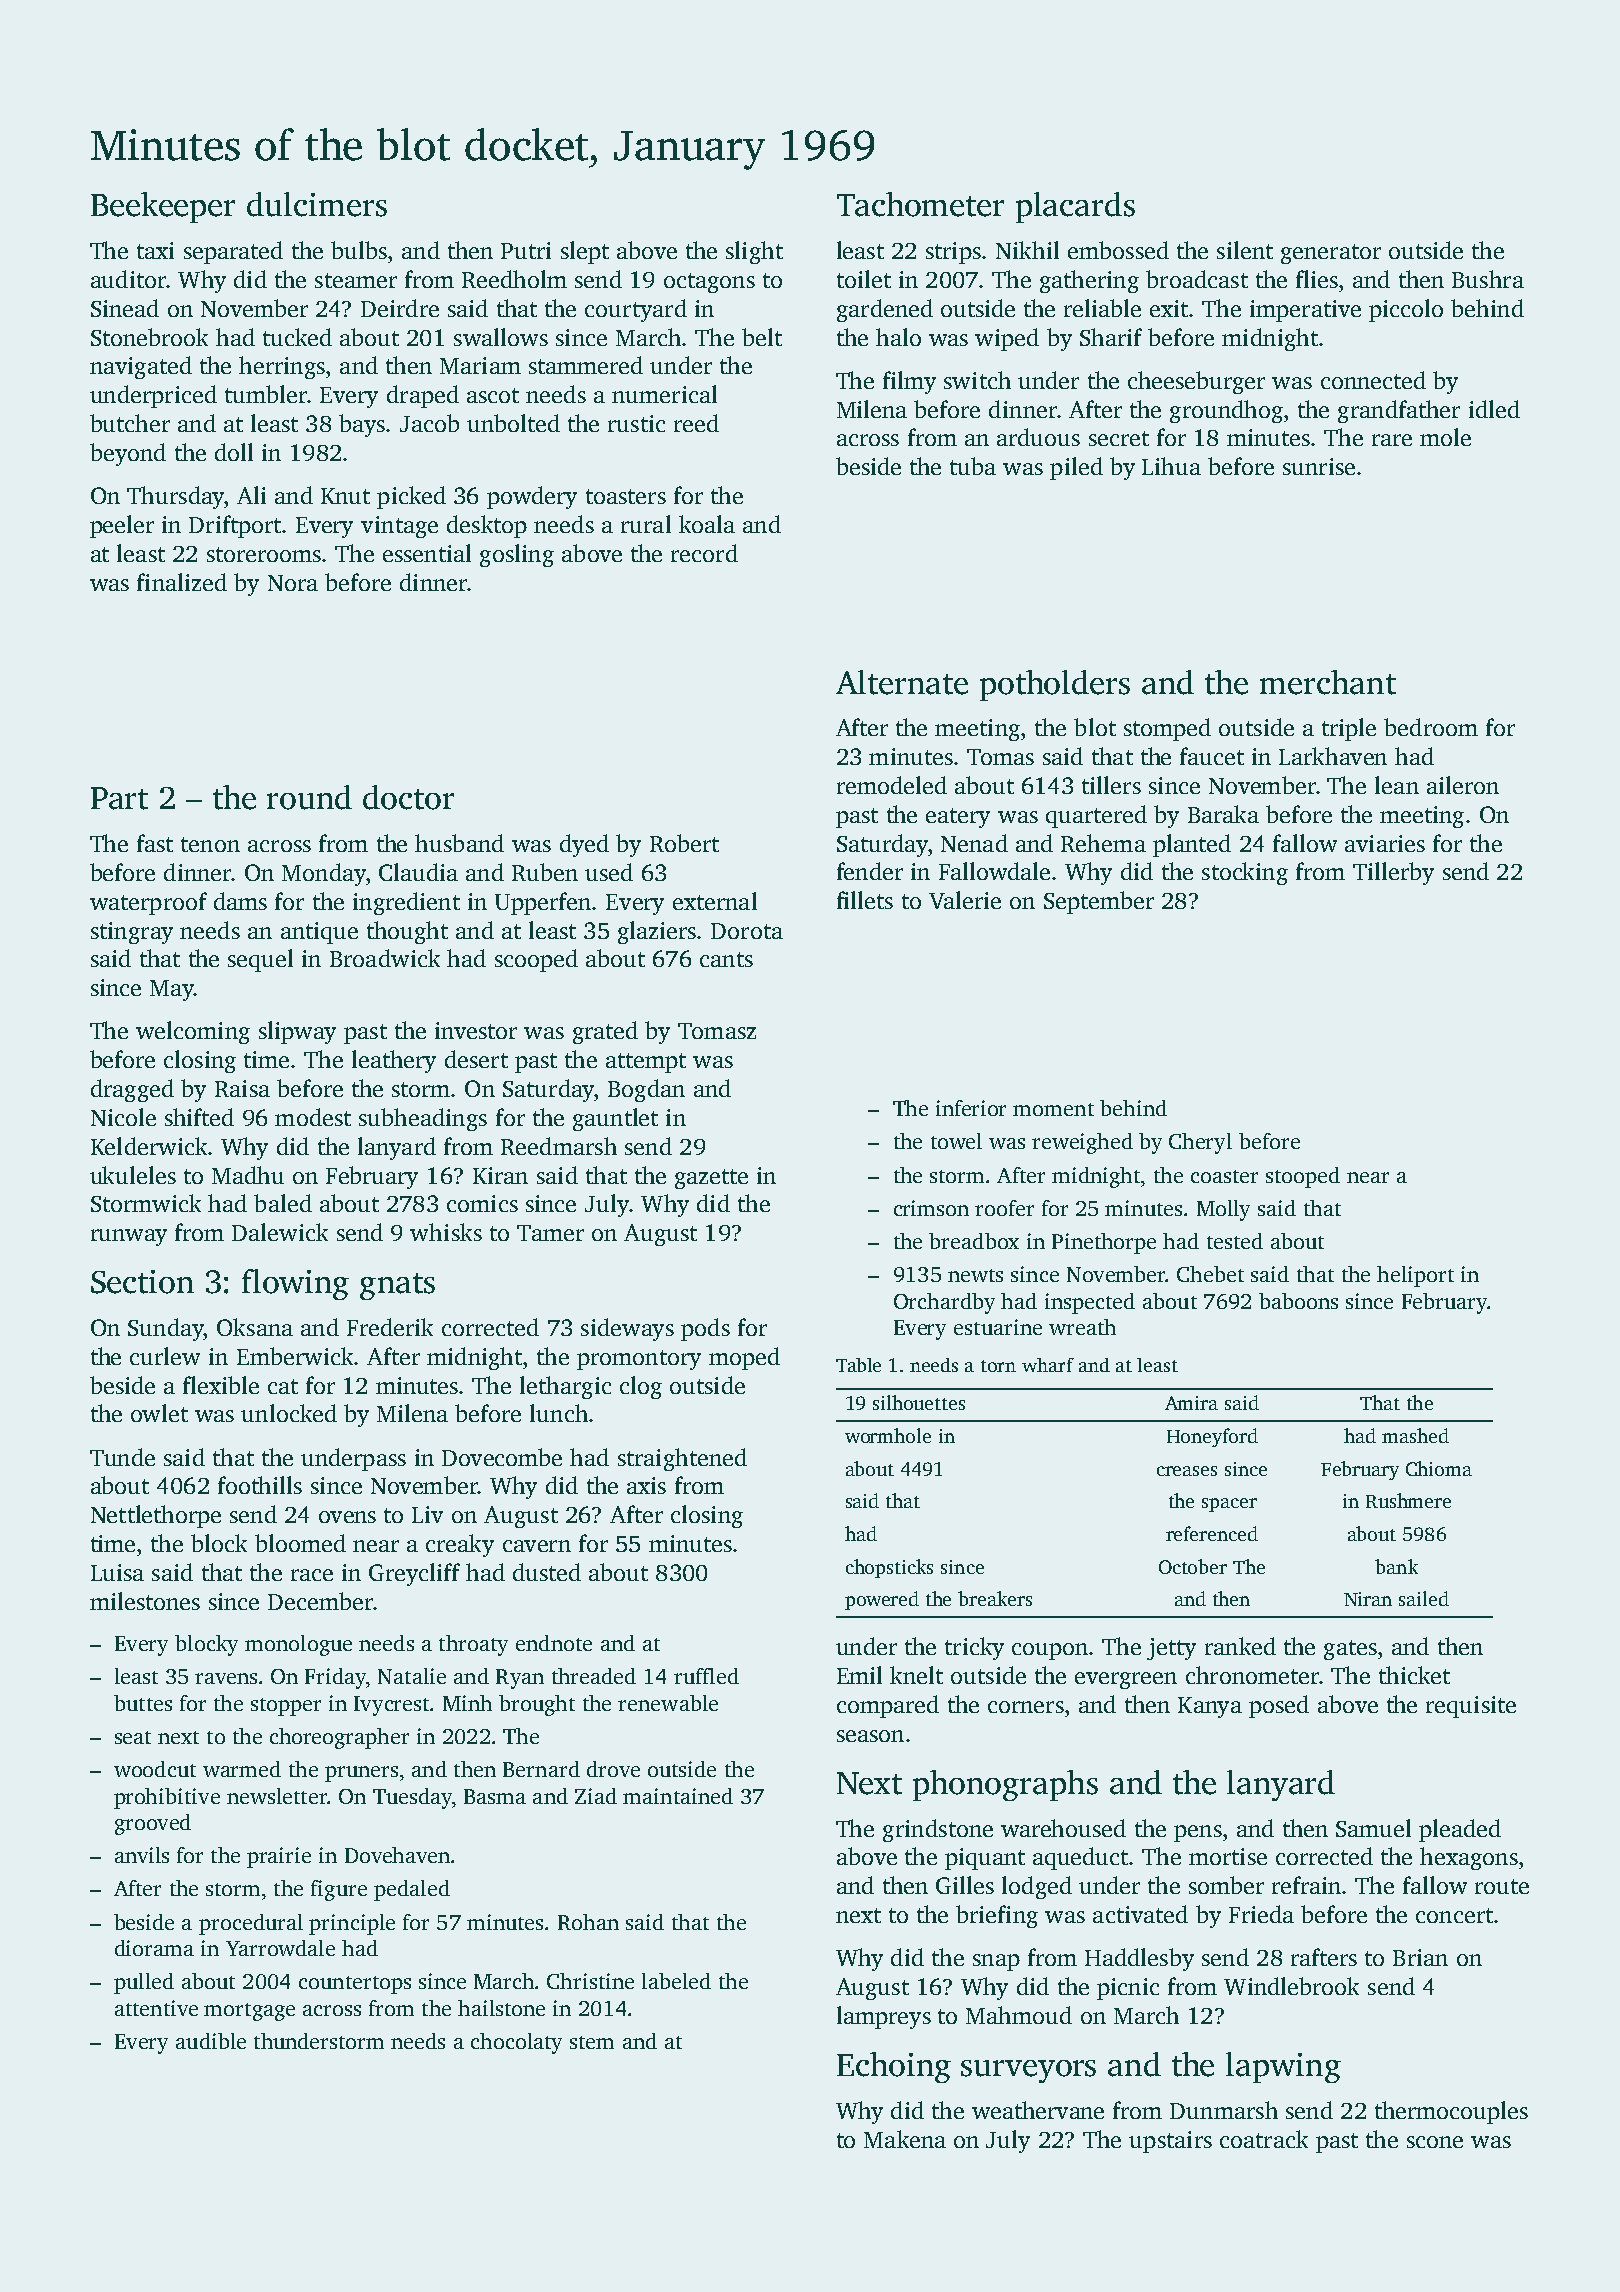 The width and height of the screenshot is (1620, 2292). I want to click on phonographs, so click(1005, 1785).
